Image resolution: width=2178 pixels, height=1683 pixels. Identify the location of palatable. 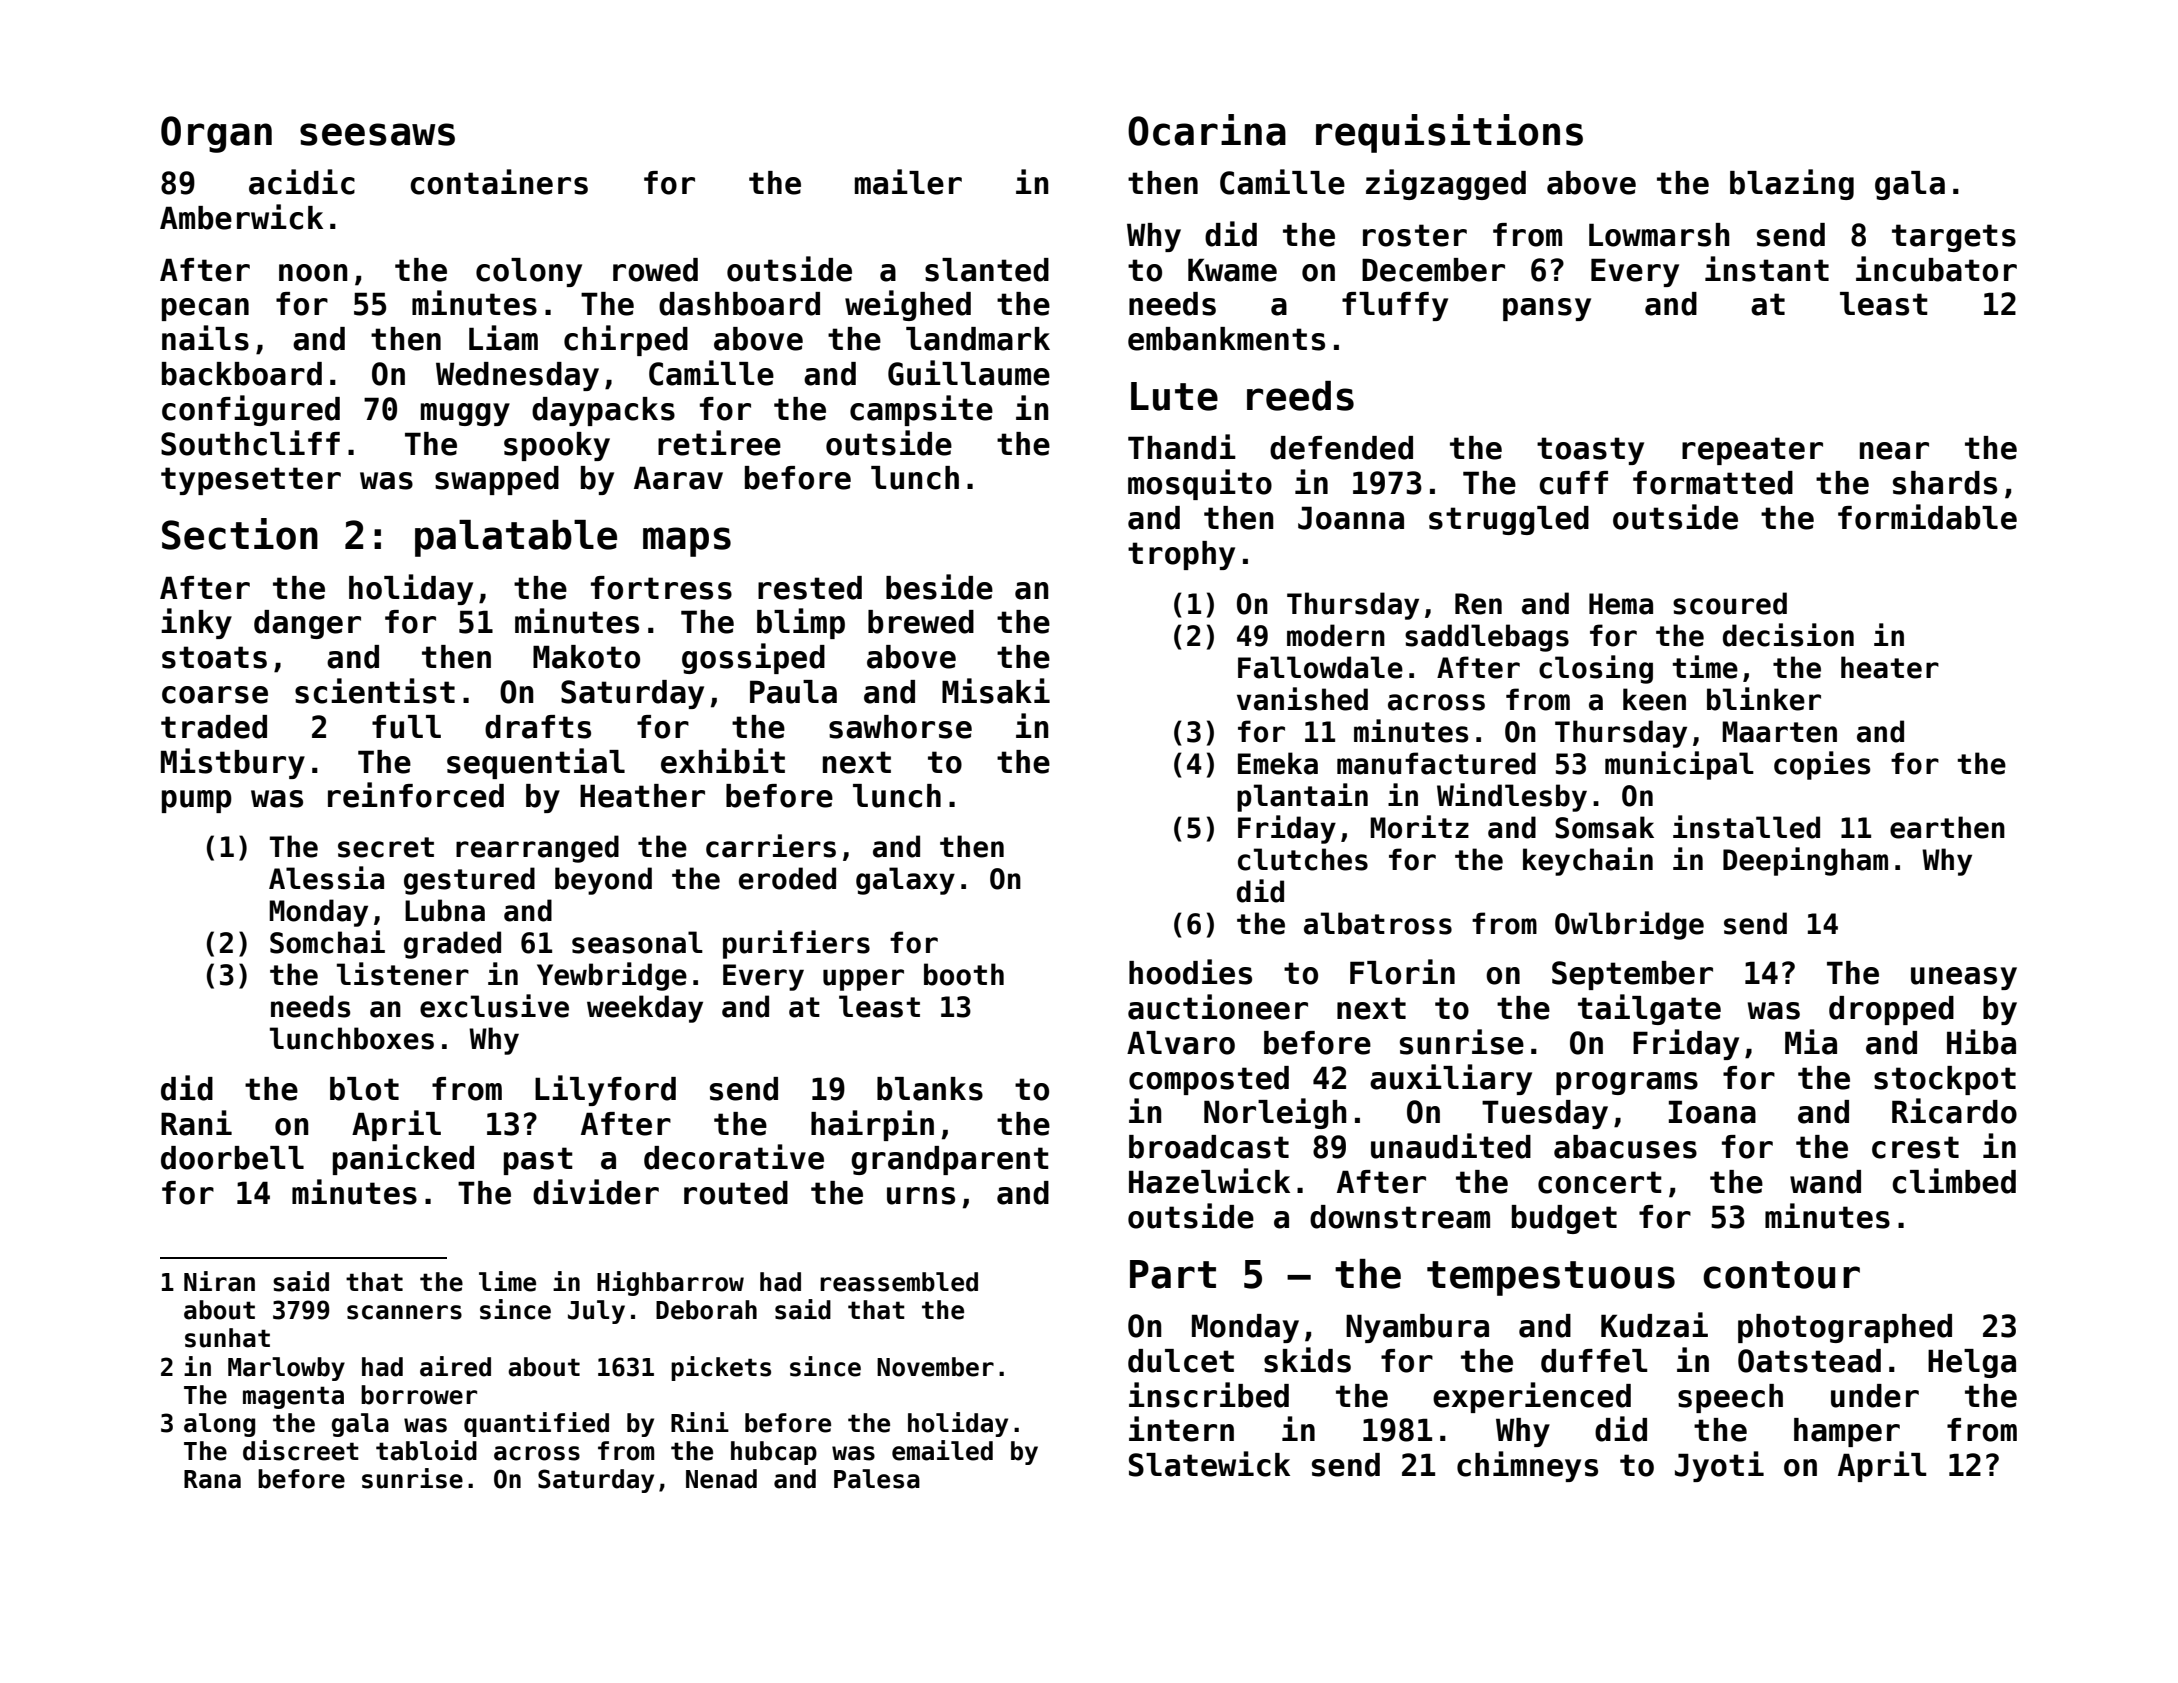
(516, 538).
